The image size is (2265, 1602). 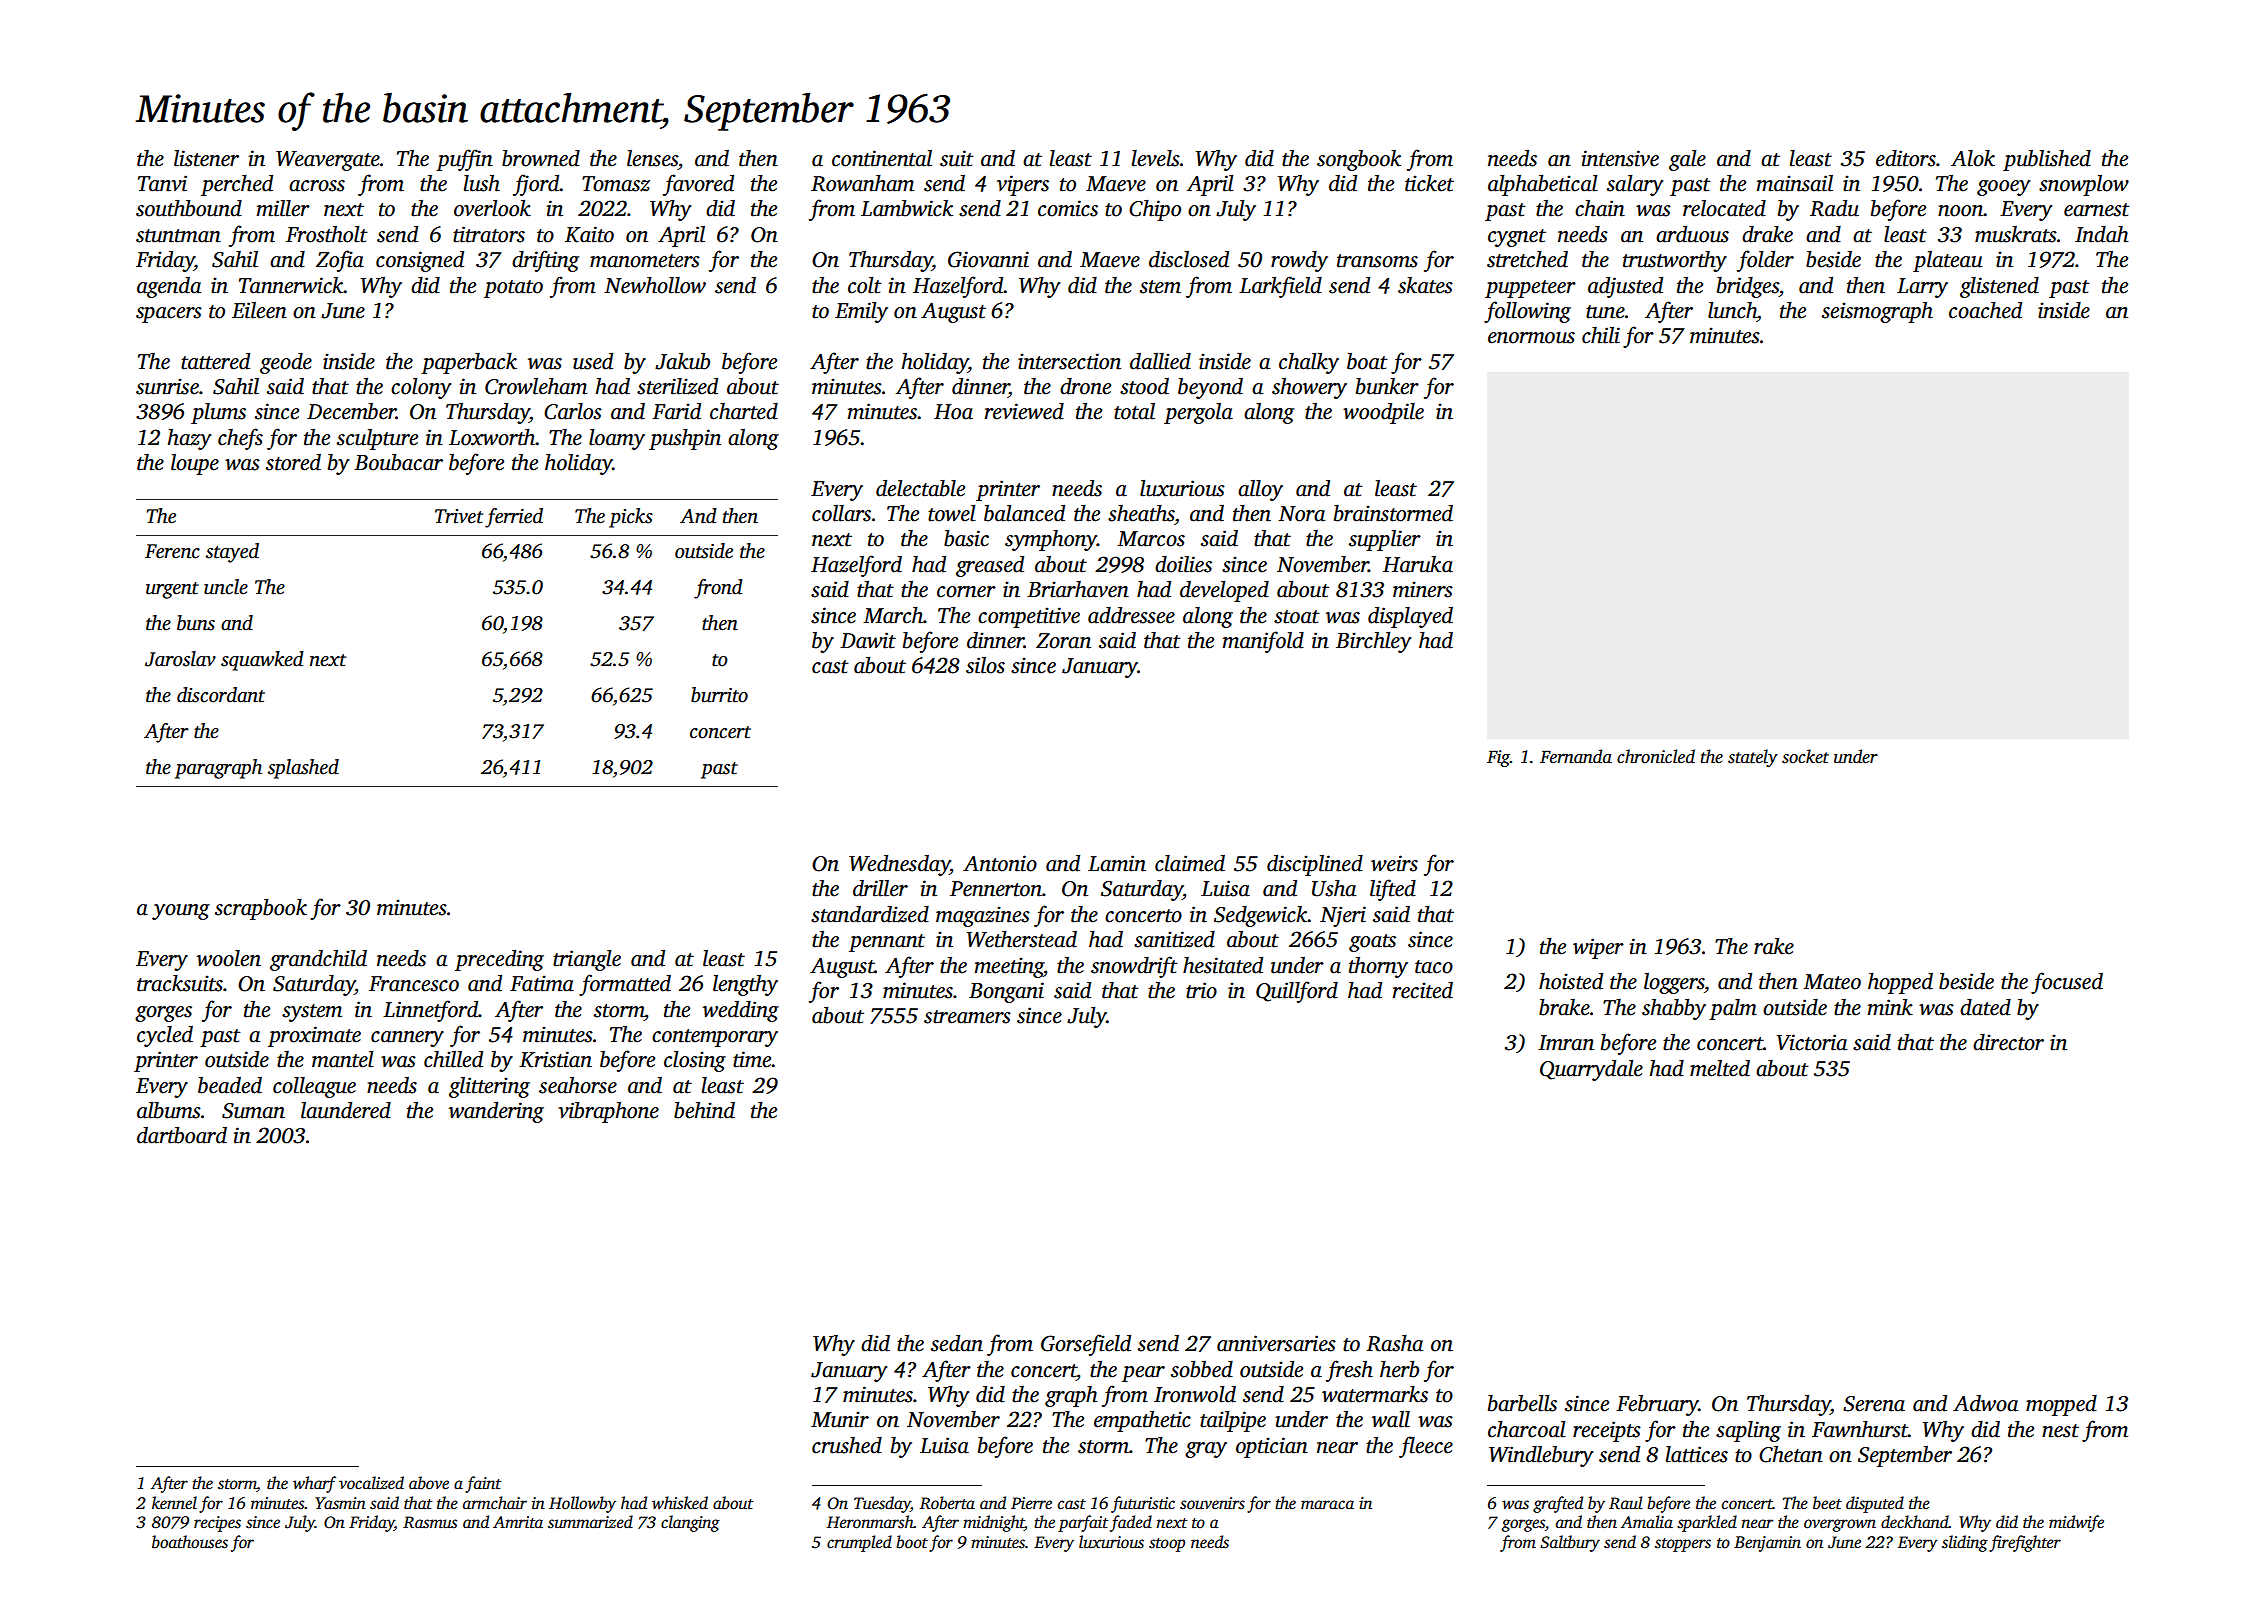 What do you see at coordinates (1315, 865) in the document?
I see `disciplined` at bounding box center [1315, 865].
